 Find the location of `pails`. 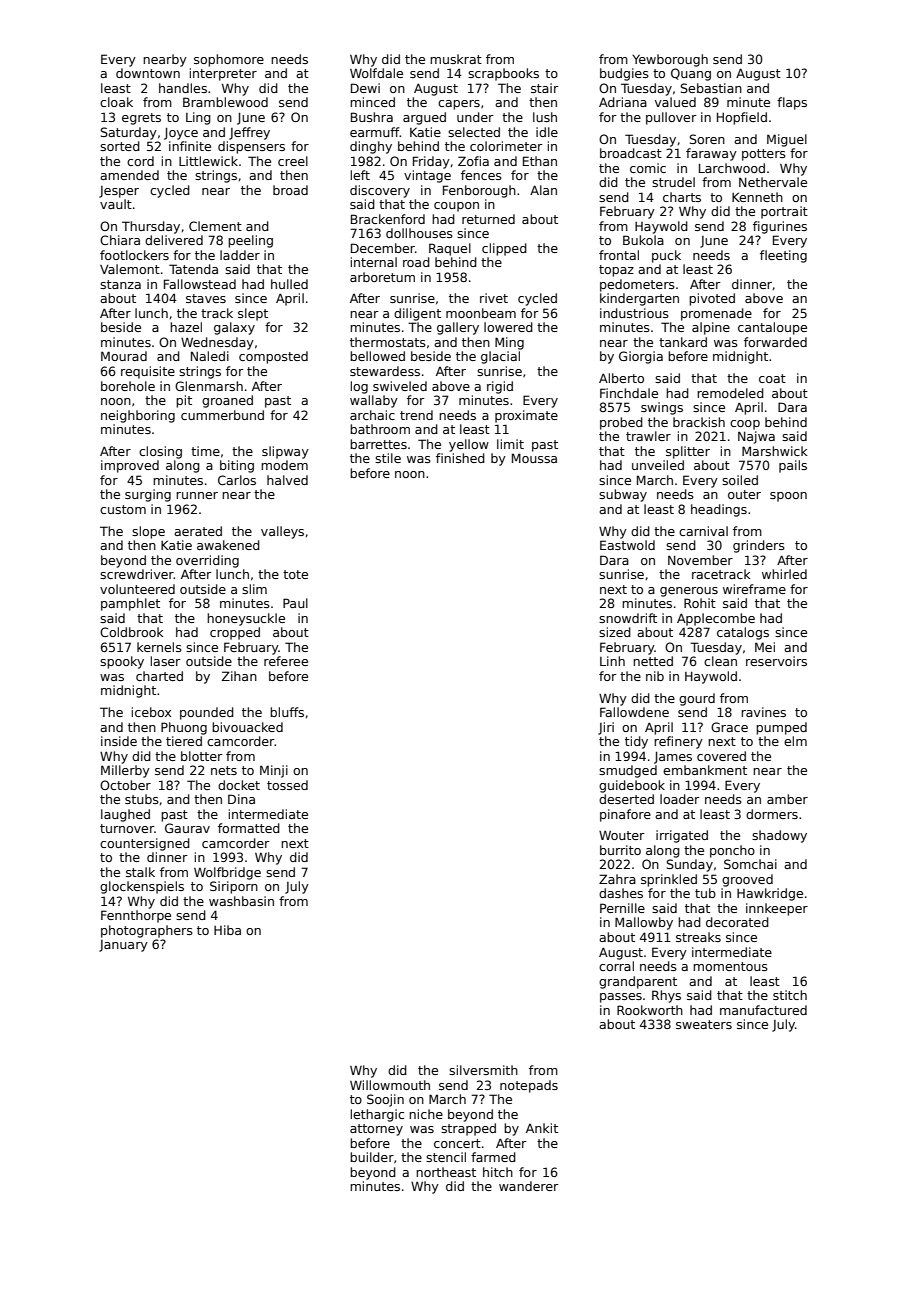

pails is located at coordinates (793, 466).
